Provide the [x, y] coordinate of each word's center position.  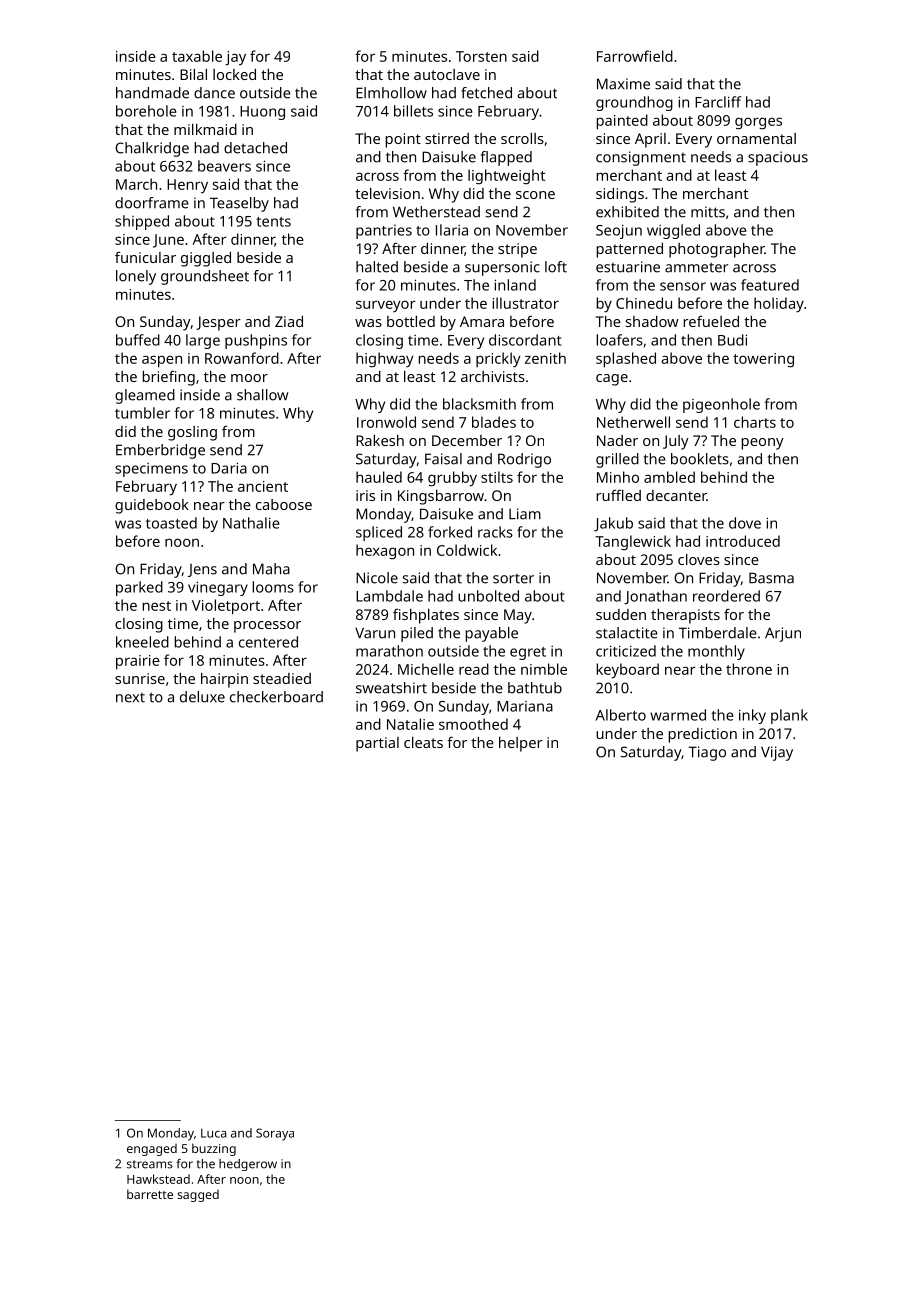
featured [770, 285]
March [136, 184]
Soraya [275, 1134]
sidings [620, 195]
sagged [198, 1196]
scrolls [522, 138]
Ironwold [386, 422]
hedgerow [248, 1165]
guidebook [152, 506]
